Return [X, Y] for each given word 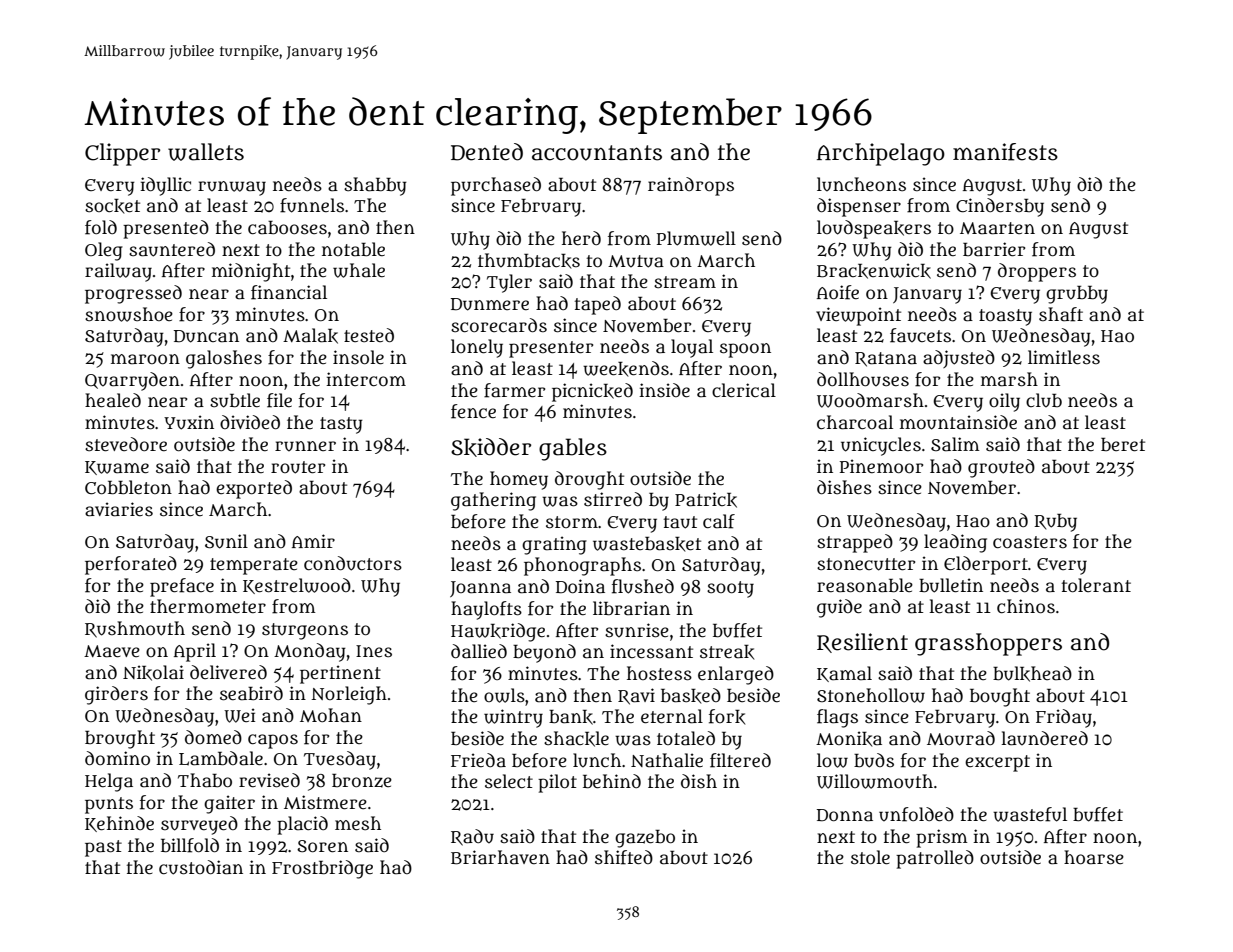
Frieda [478, 760]
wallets [206, 152]
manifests [1005, 152]
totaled [686, 738]
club [1044, 400]
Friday [1064, 718]
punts [109, 805]
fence [473, 411]
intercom [366, 379]
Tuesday [340, 760]
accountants [597, 153]
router [298, 467]
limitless [1064, 357]
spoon [745, 350]
